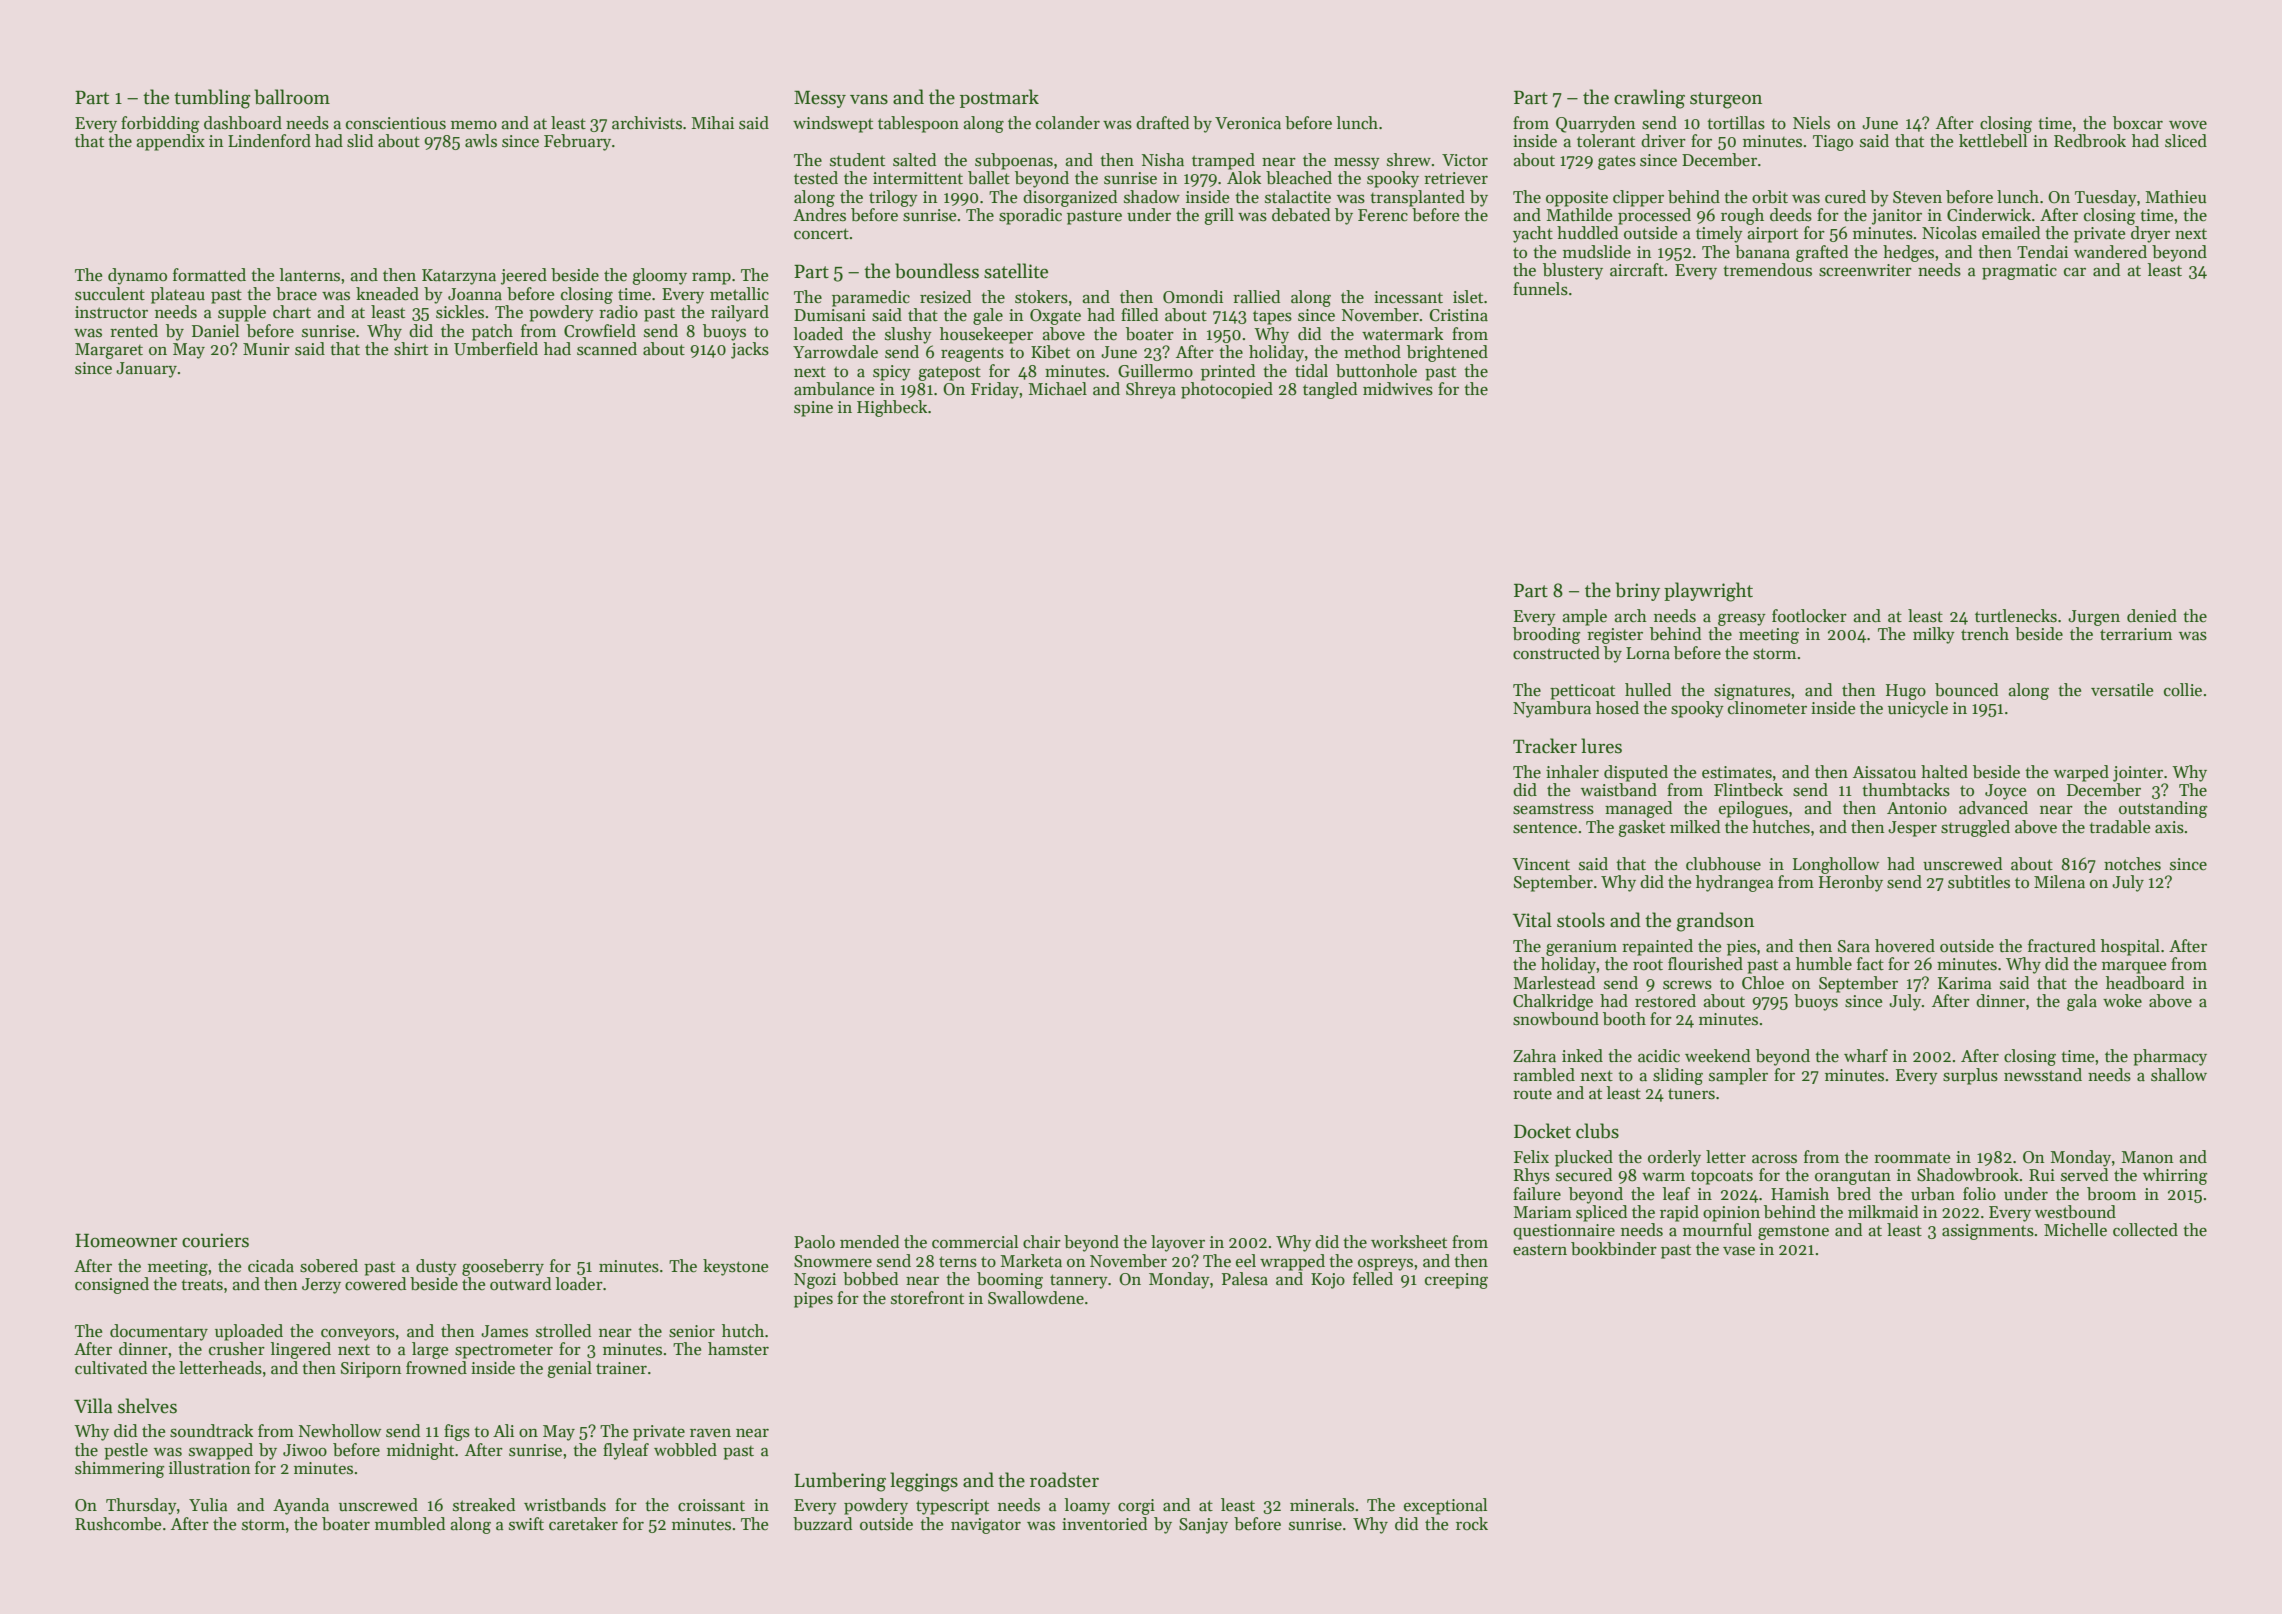 This screenshot has height=1614, width=2282. What do you see at coordinates (1545, 746) in the screenshot?
I see `Tracker` at bounding box center [1545, 746].
